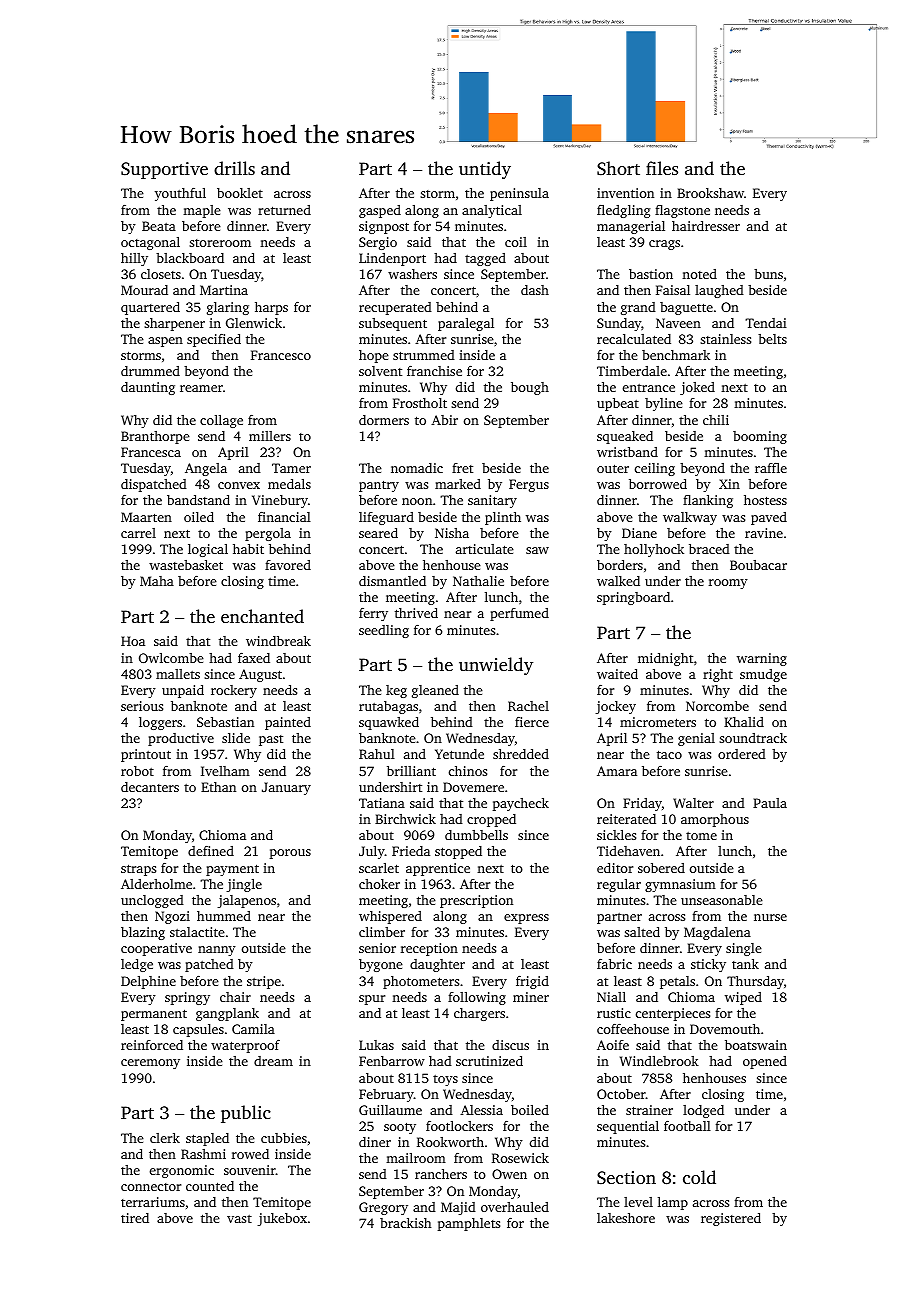  I want to click on salted, so click(642, 932).
